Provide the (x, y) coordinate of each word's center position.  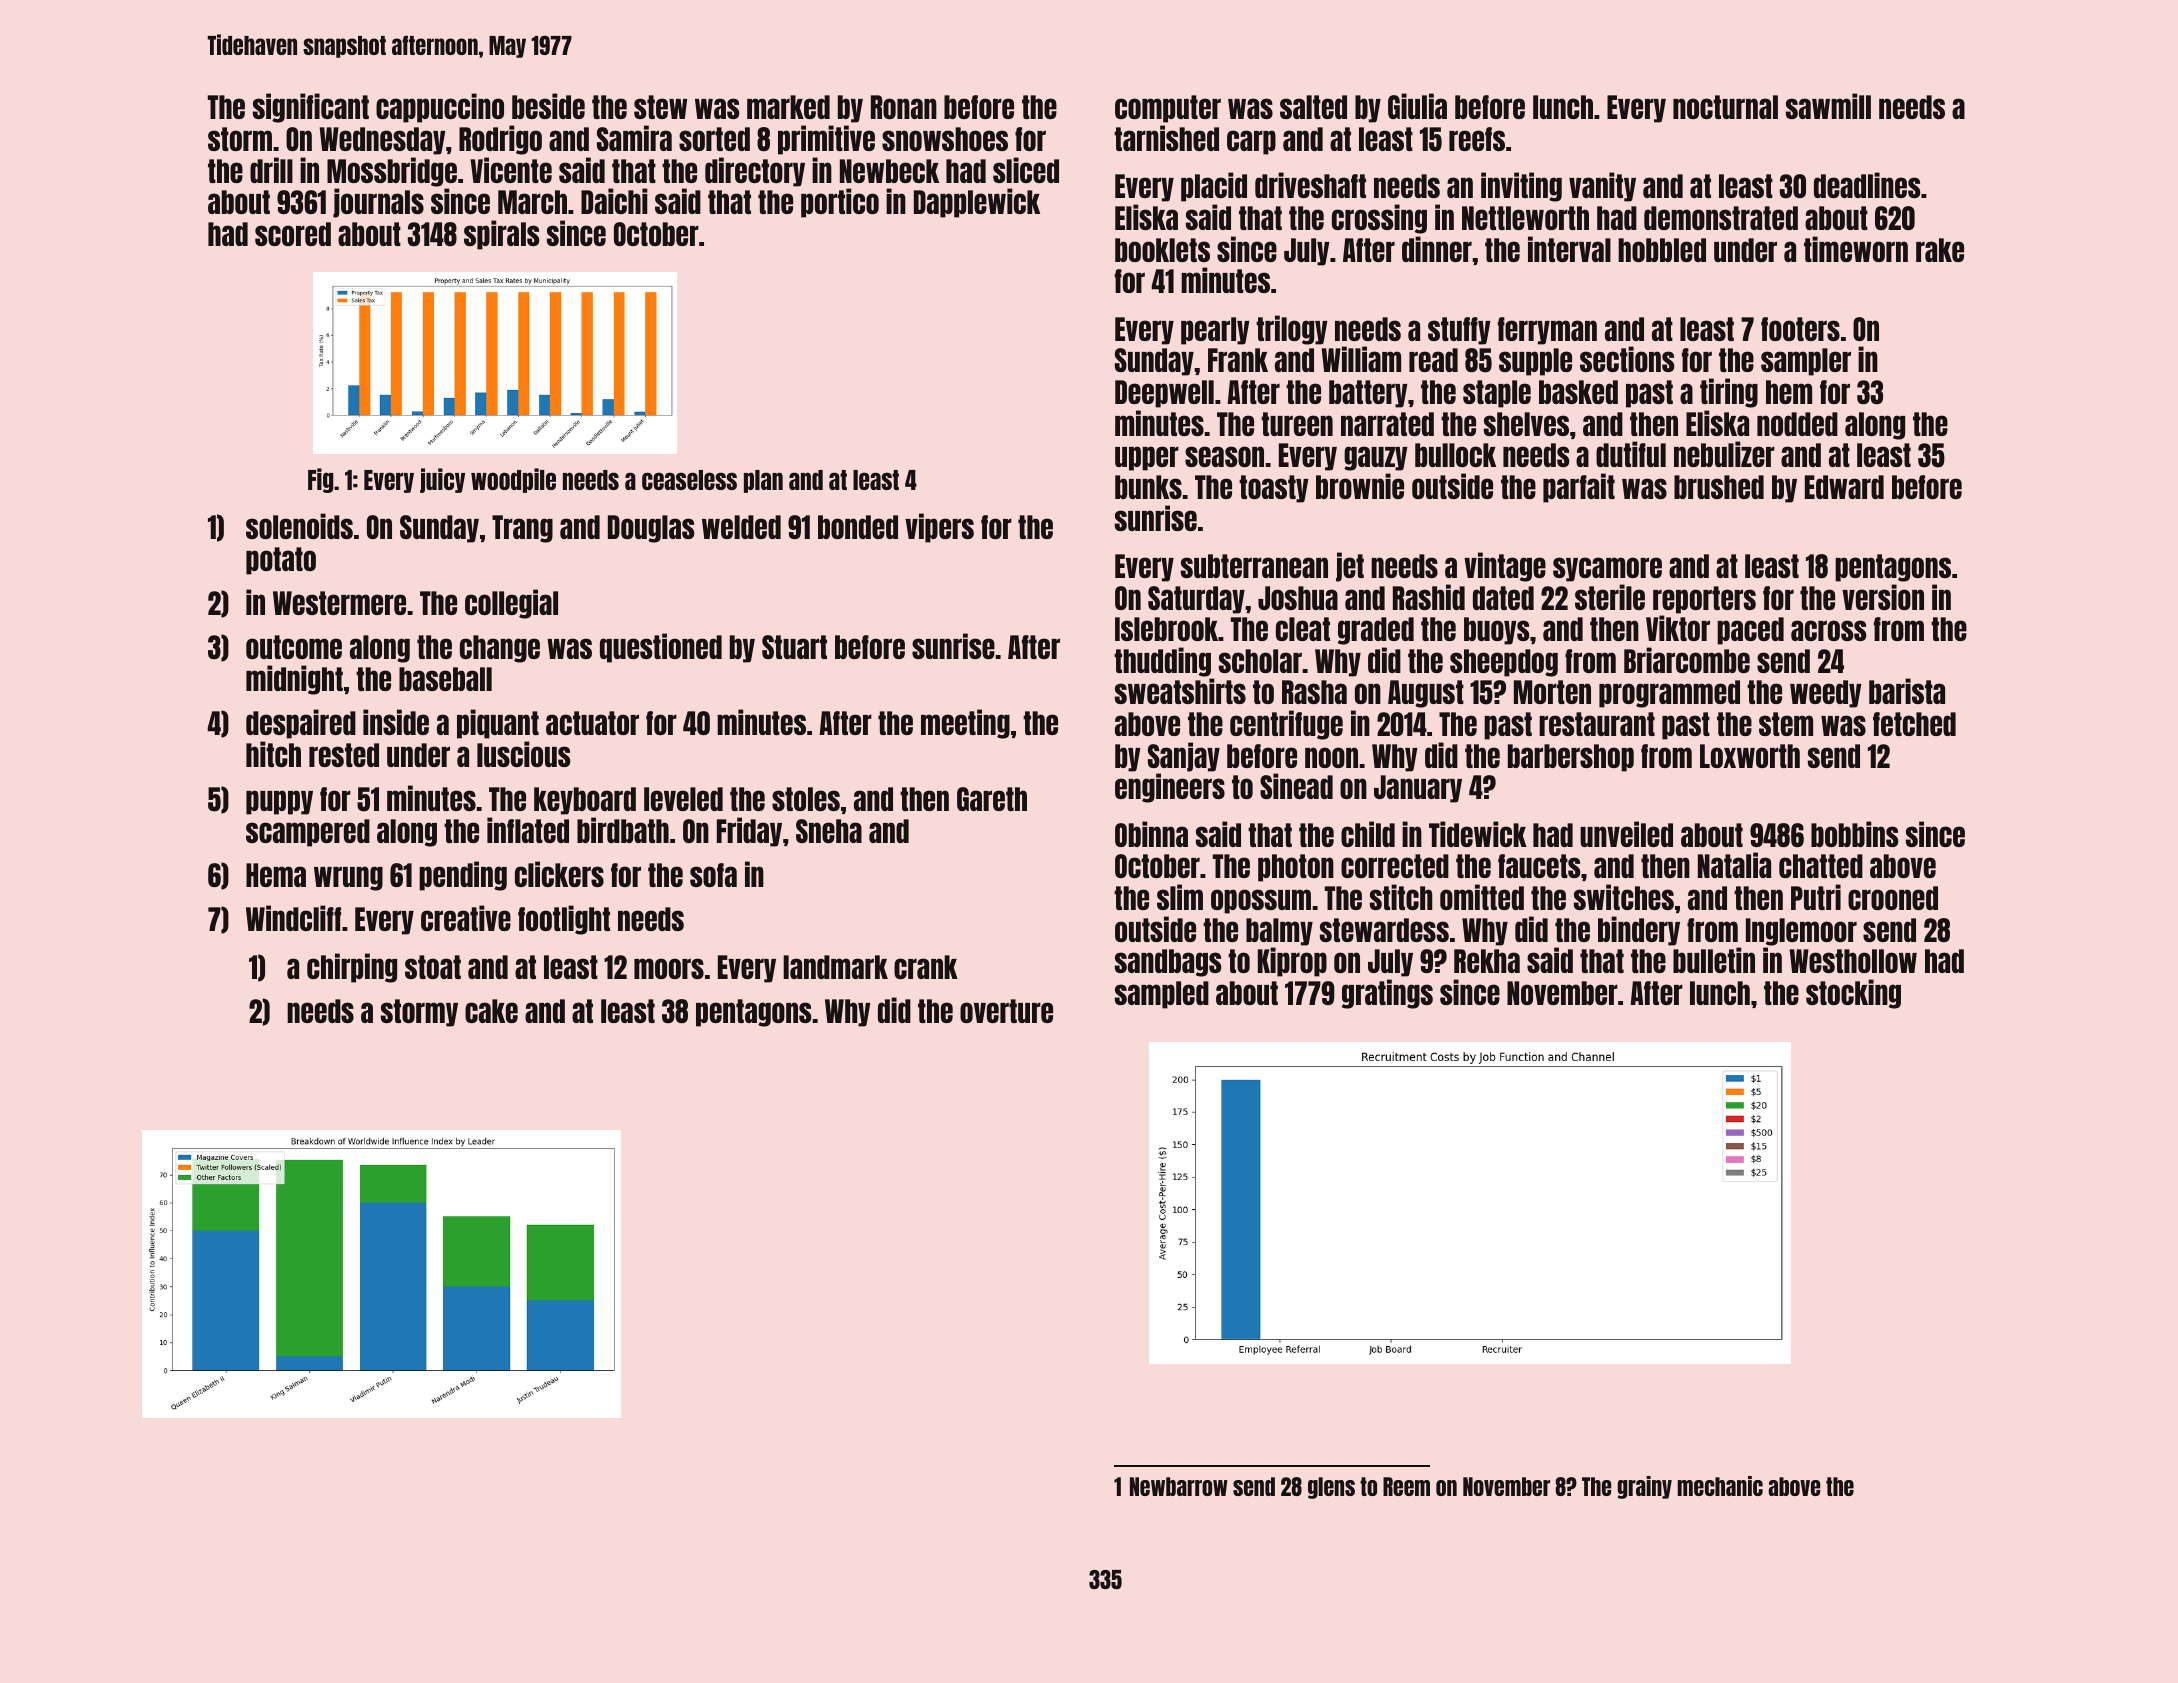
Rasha (1314, 692)
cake (491, 1011)
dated (1503, 598)
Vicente (511, 170)
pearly (1215, 331)
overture (1006, 1011)
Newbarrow (1179, 1486)
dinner (1437, 249)
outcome (294, 647)
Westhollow (1853, 961)
